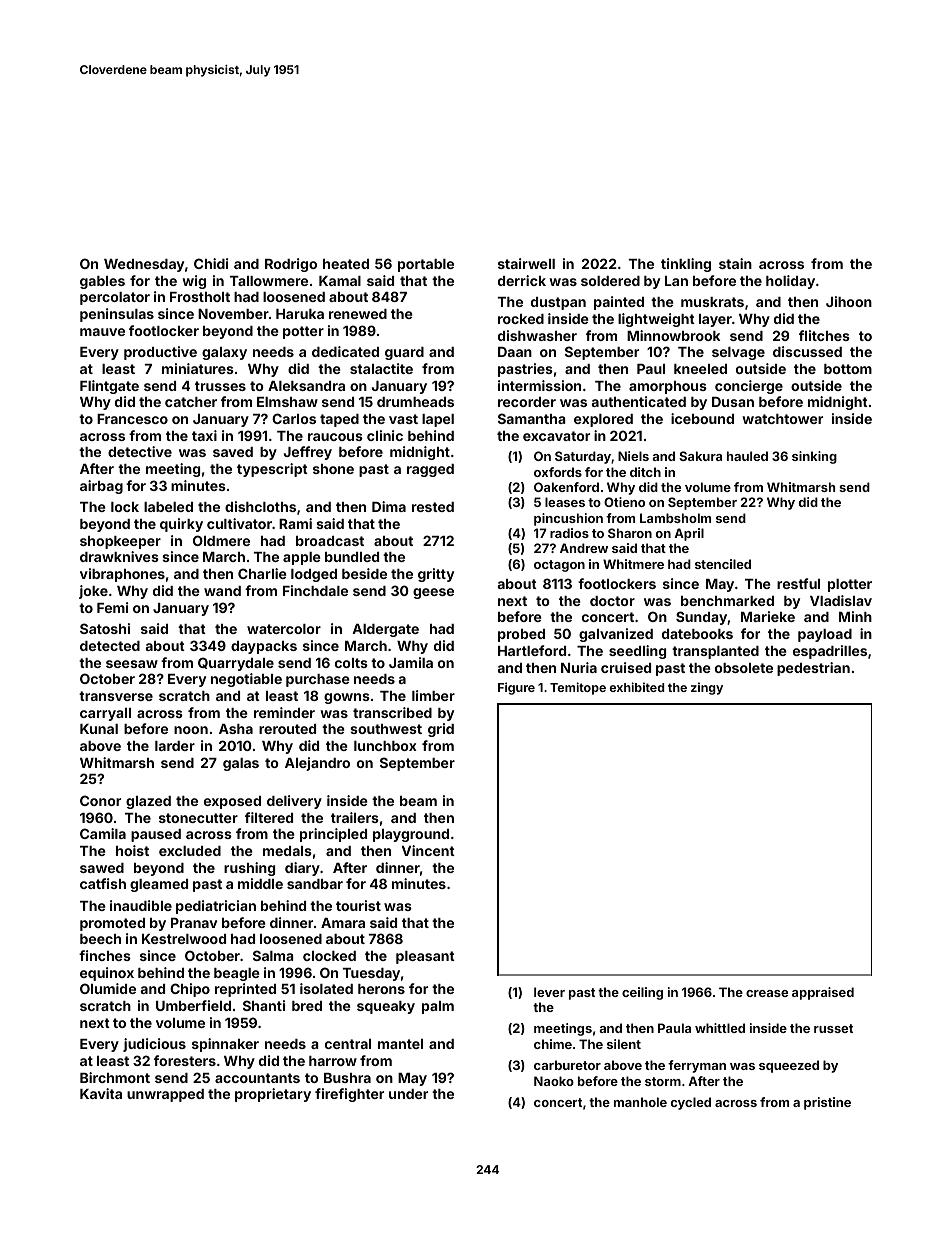 The width and height of the image is (952, 1233). I want to click on derrick, so click(522, 280).
